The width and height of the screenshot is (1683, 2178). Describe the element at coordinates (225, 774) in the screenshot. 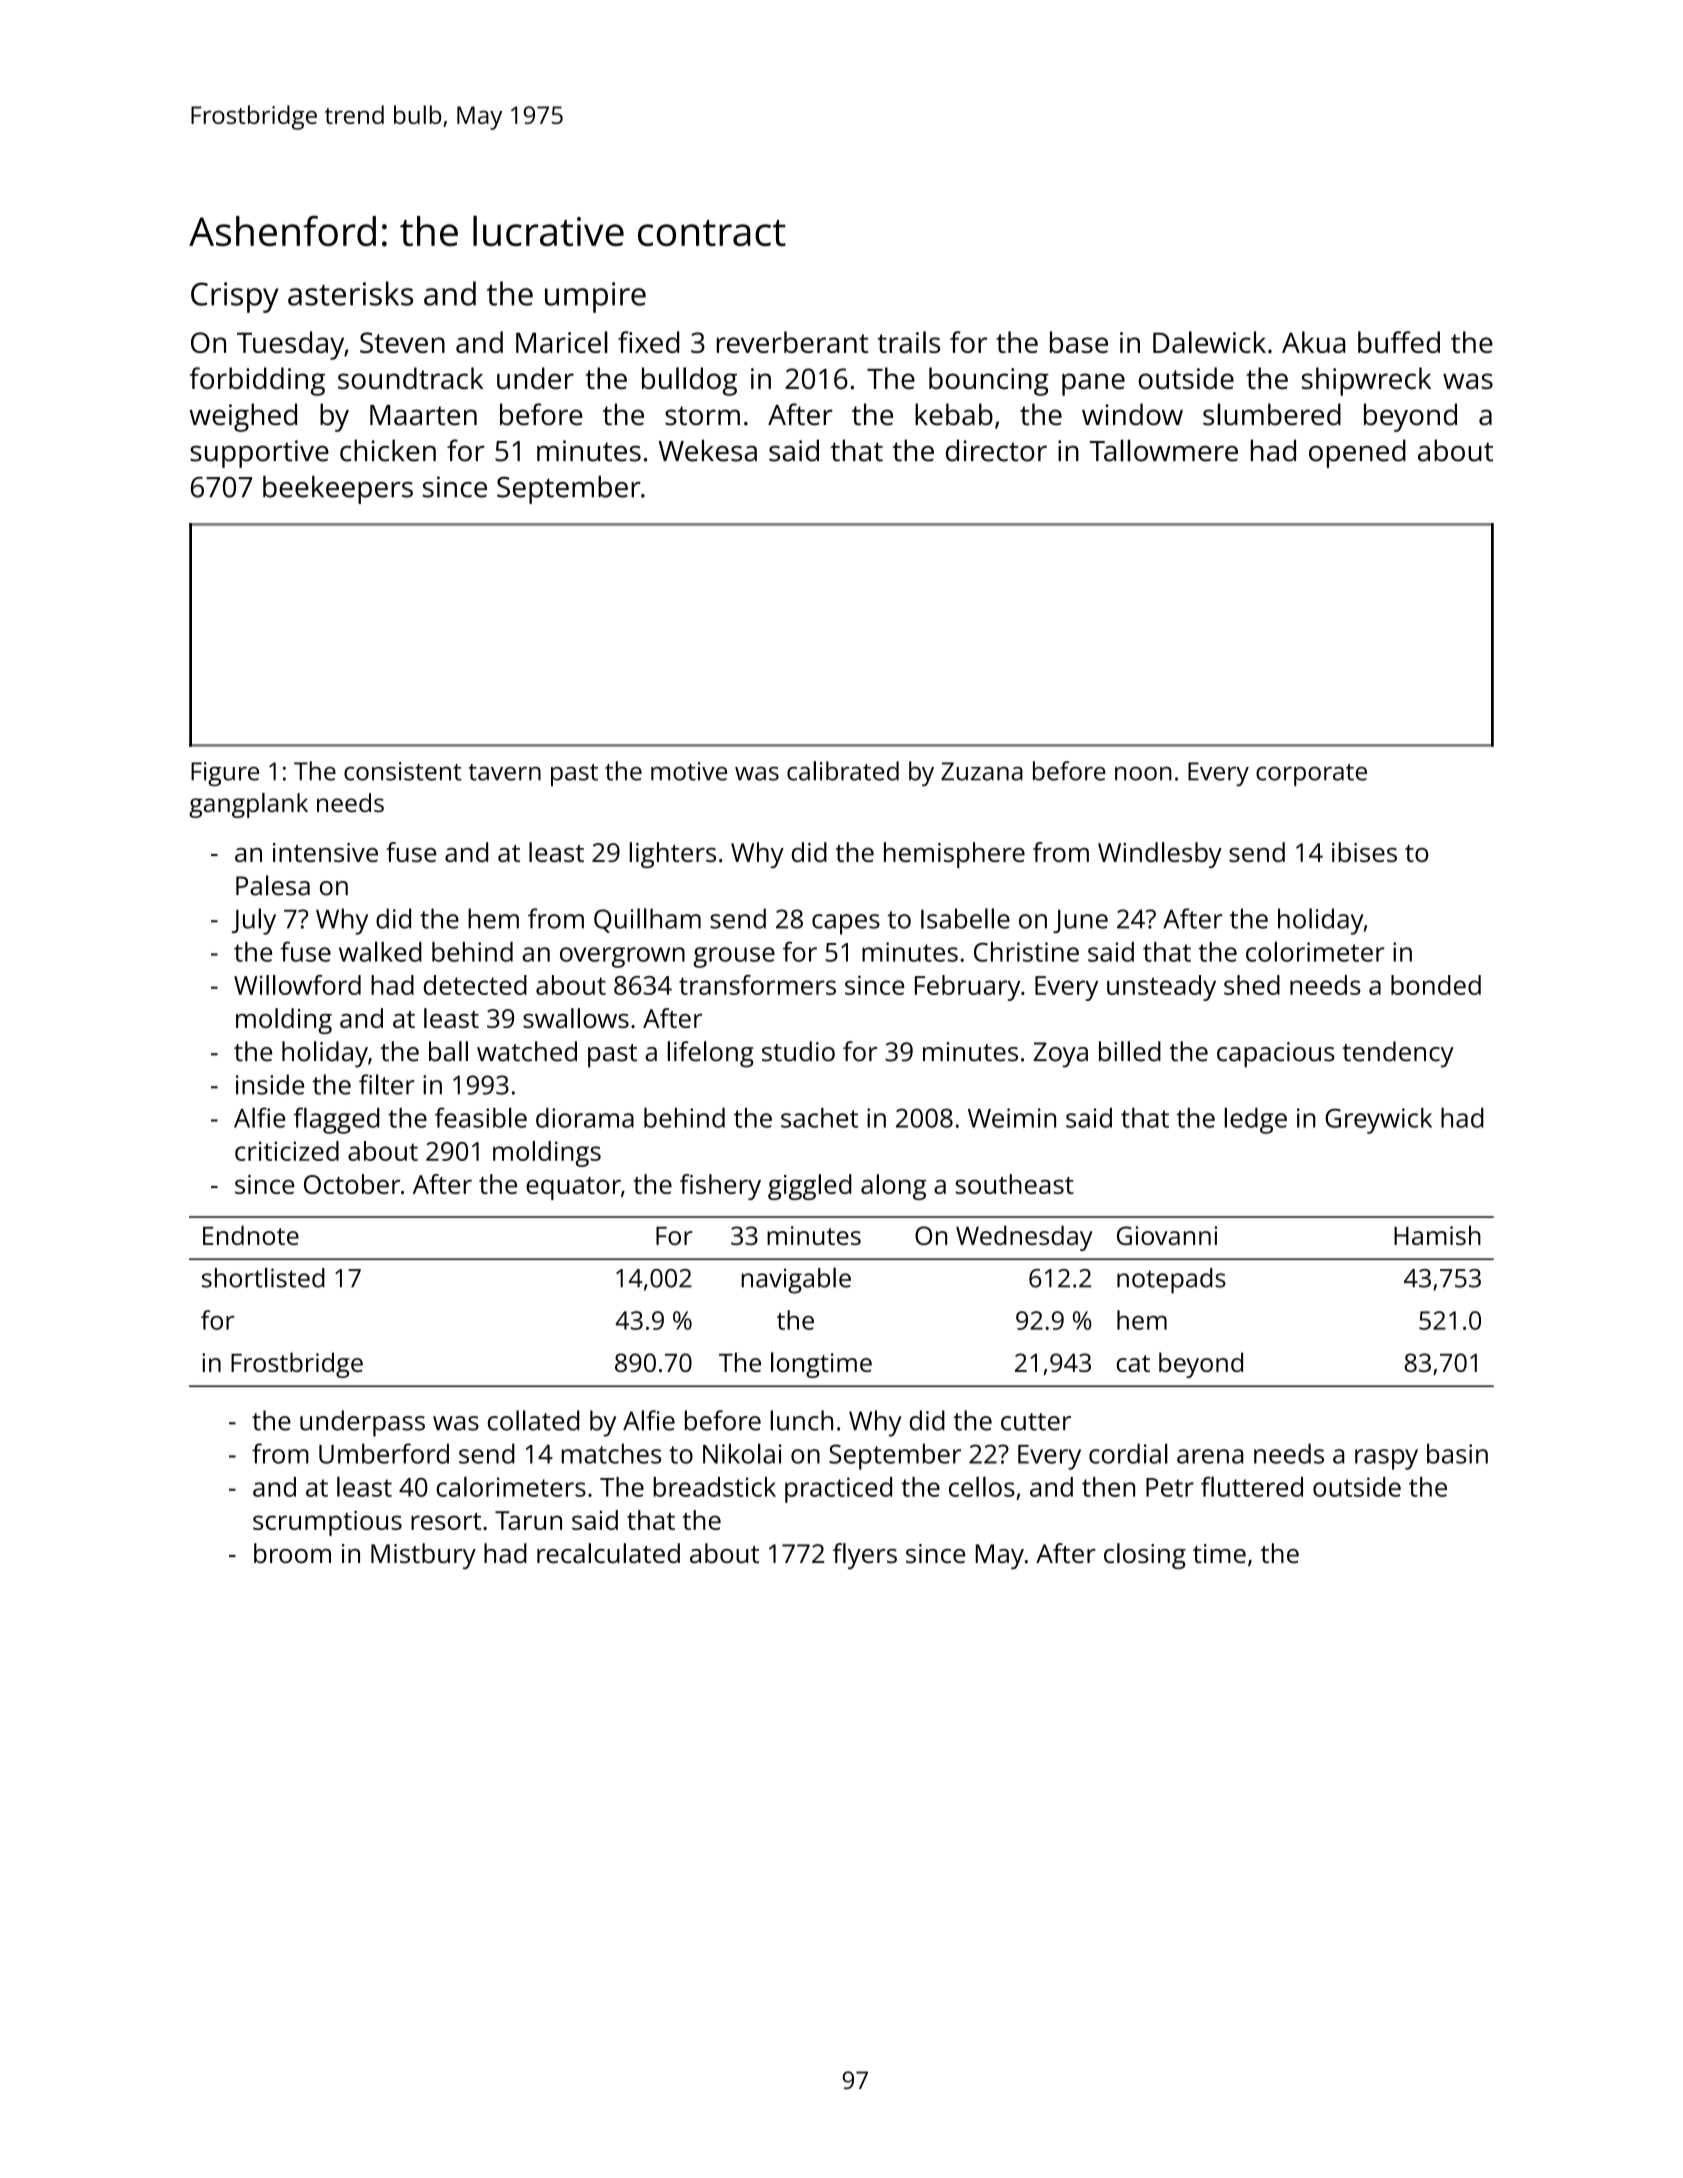

I see `Figure` at that location.
